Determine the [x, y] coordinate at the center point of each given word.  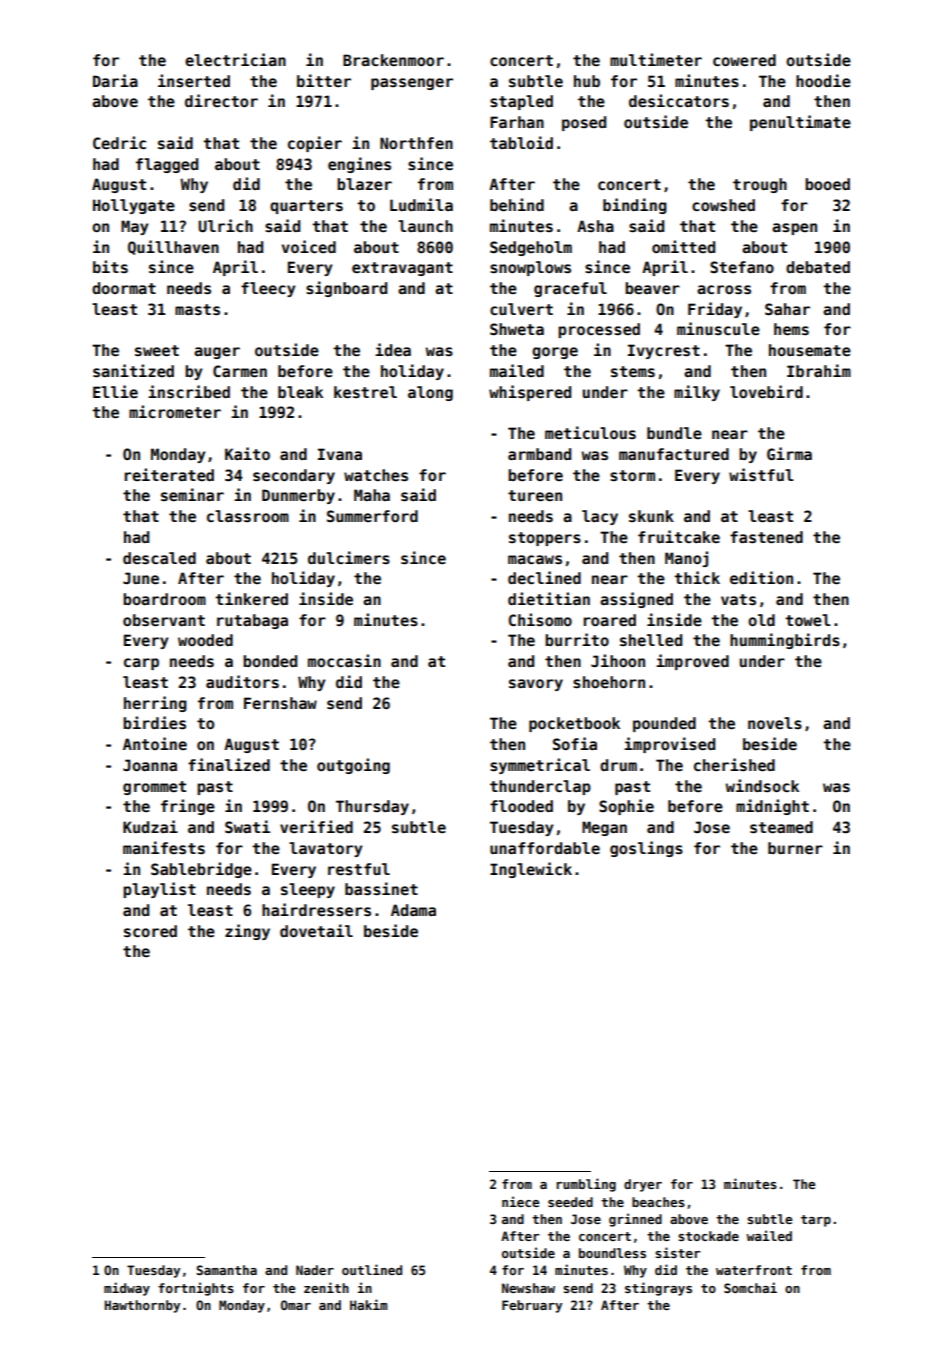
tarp [816, 1221]
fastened [766, 537]
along [430, 393]
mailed [517, 370]
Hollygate [134, 206]
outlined [372, 1269]
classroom [248, 516]
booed [827, 184]
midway [127, 1289]
